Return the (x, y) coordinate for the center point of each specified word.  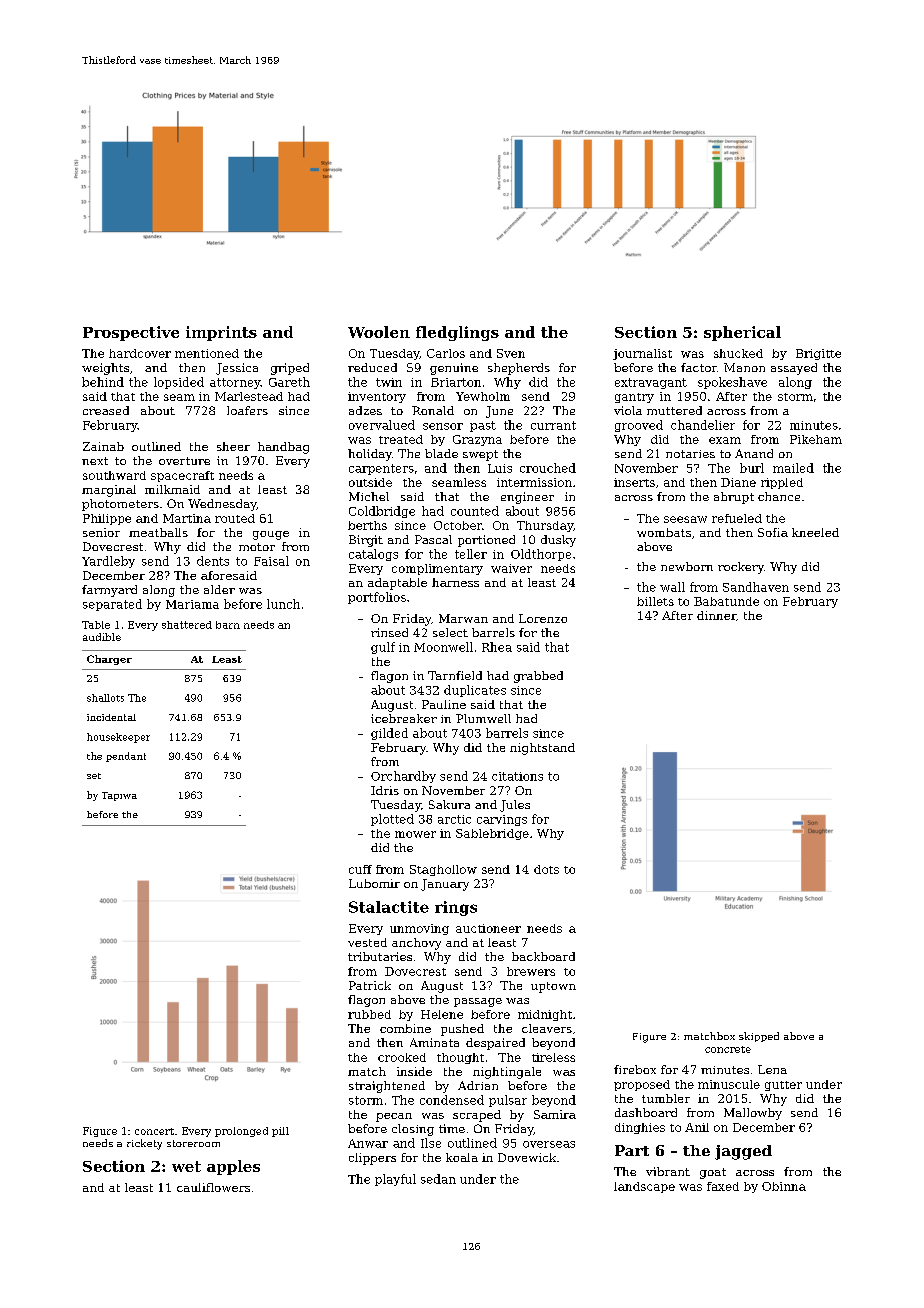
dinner (716, 615)
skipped (759, 1037)
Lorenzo (543, 618)
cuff (360, 869)
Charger (109, 660)
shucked (738, 353)
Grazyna (477, 440)
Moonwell (443, 647)
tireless (553, 1057)
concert (154, 1131)
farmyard (109, 591)
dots (546, 869)
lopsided (179, 383)
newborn (687, 566)
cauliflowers (213, 1187)
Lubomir (374, 883)
